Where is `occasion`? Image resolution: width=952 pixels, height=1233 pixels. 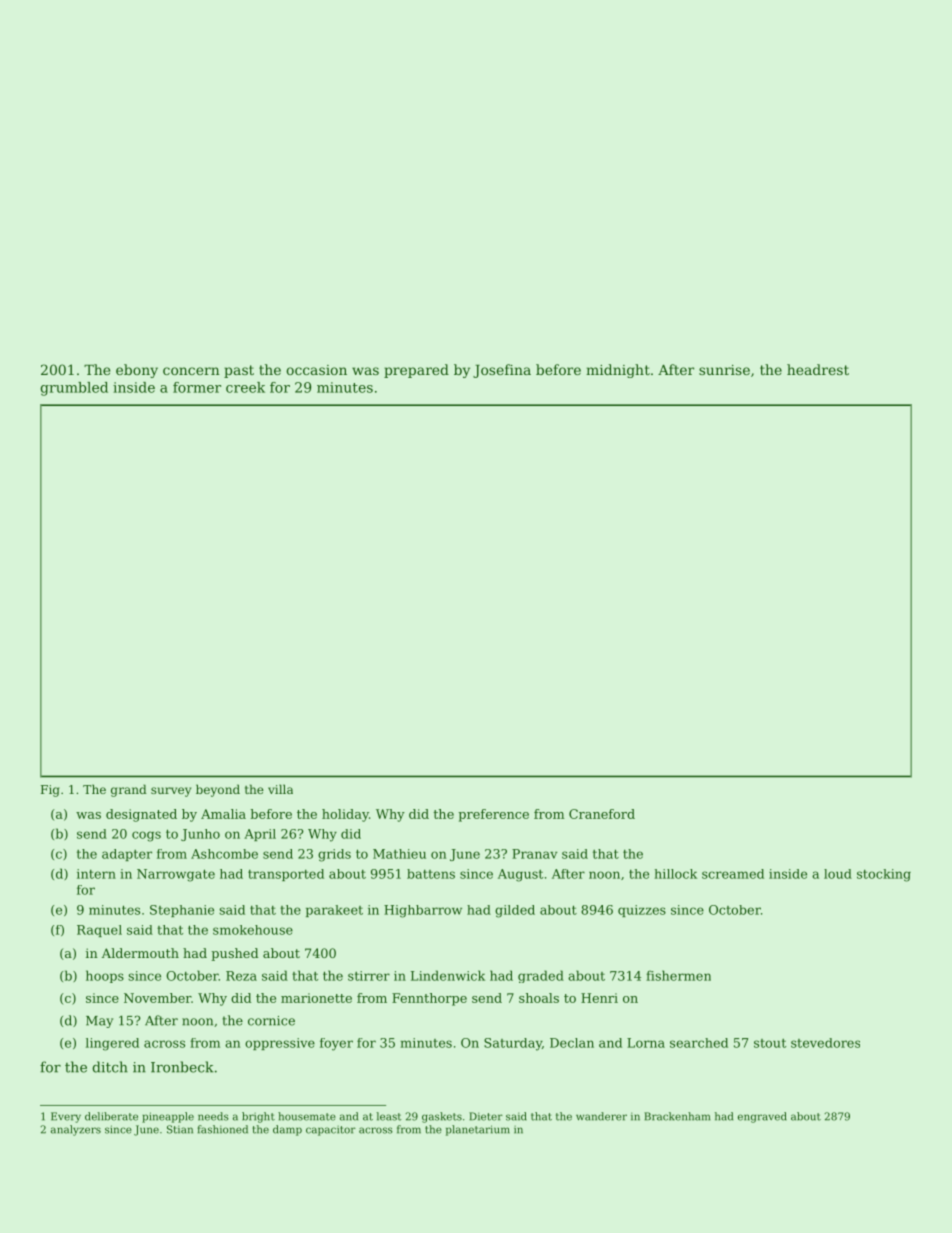 occasion is located at coordinates (316, 370).
